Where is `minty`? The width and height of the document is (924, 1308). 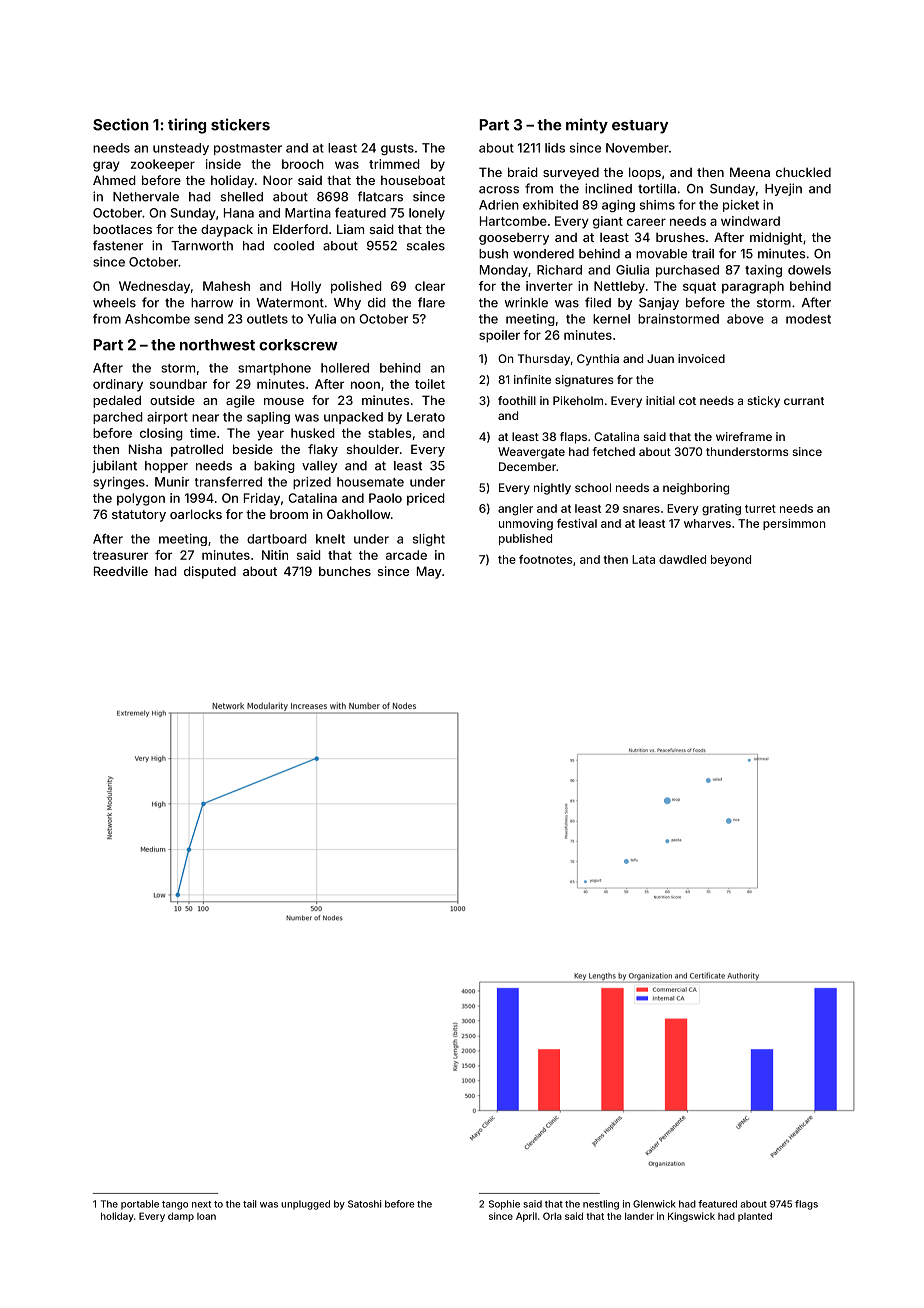 minty is located at coordinates (587, 126).
